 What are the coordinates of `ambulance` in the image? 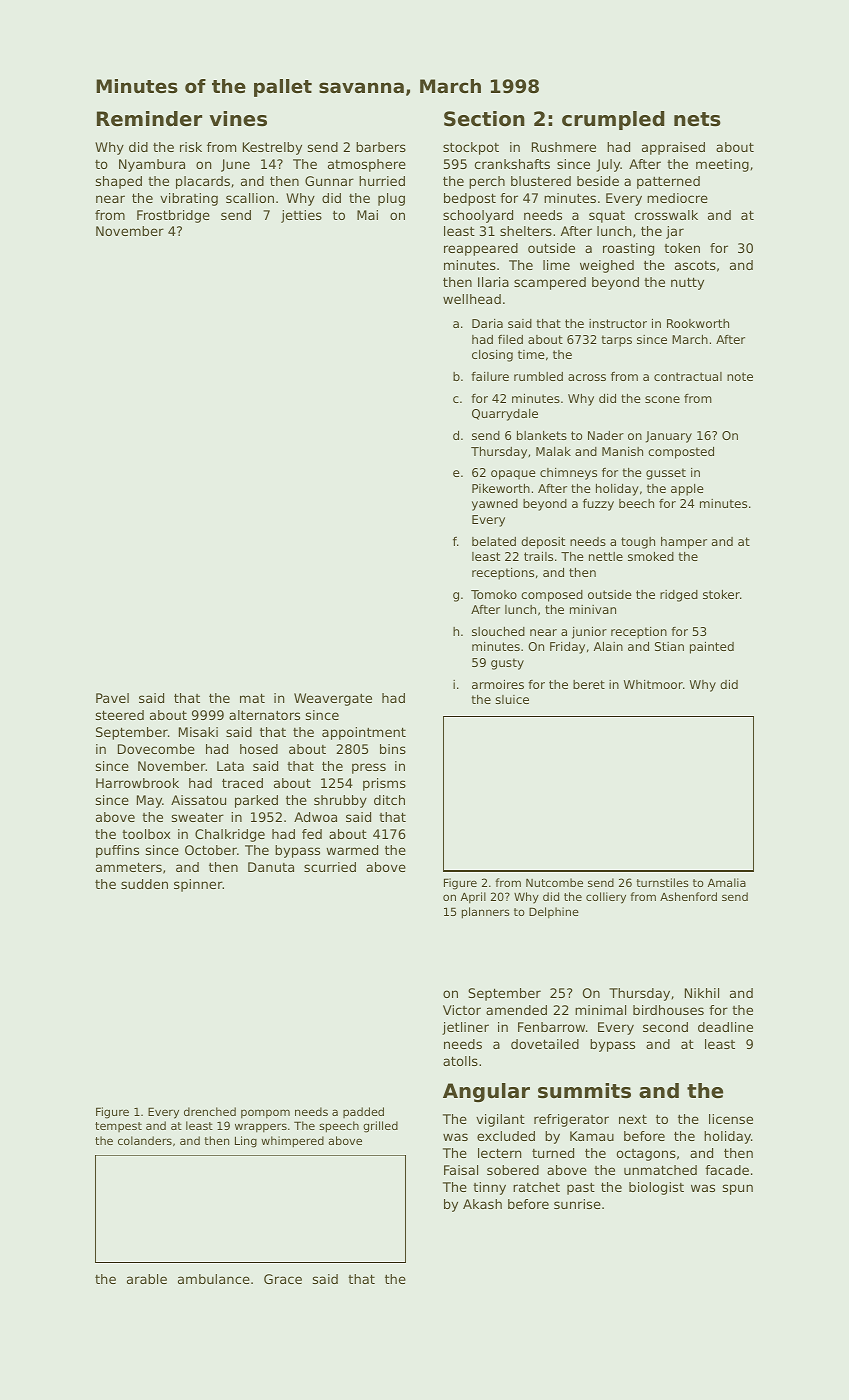 It's located at (214, 1279).
